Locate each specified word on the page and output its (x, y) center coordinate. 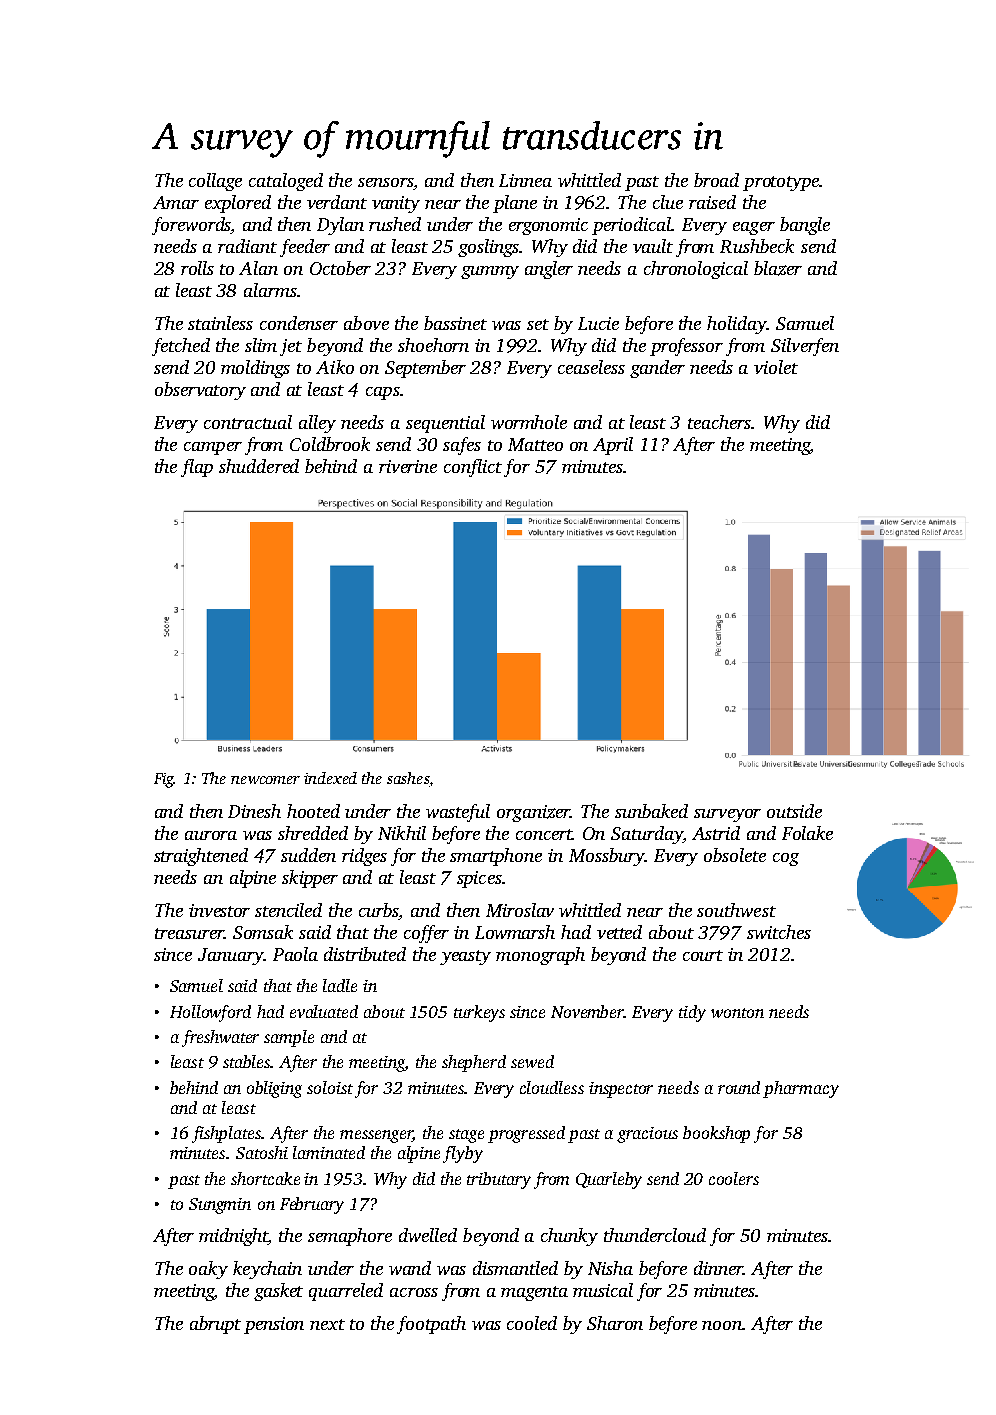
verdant (337, 202)
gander (657, 369)
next (327, 1324)
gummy (490, 272)
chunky (569, 1237)
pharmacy (801, 1089)
